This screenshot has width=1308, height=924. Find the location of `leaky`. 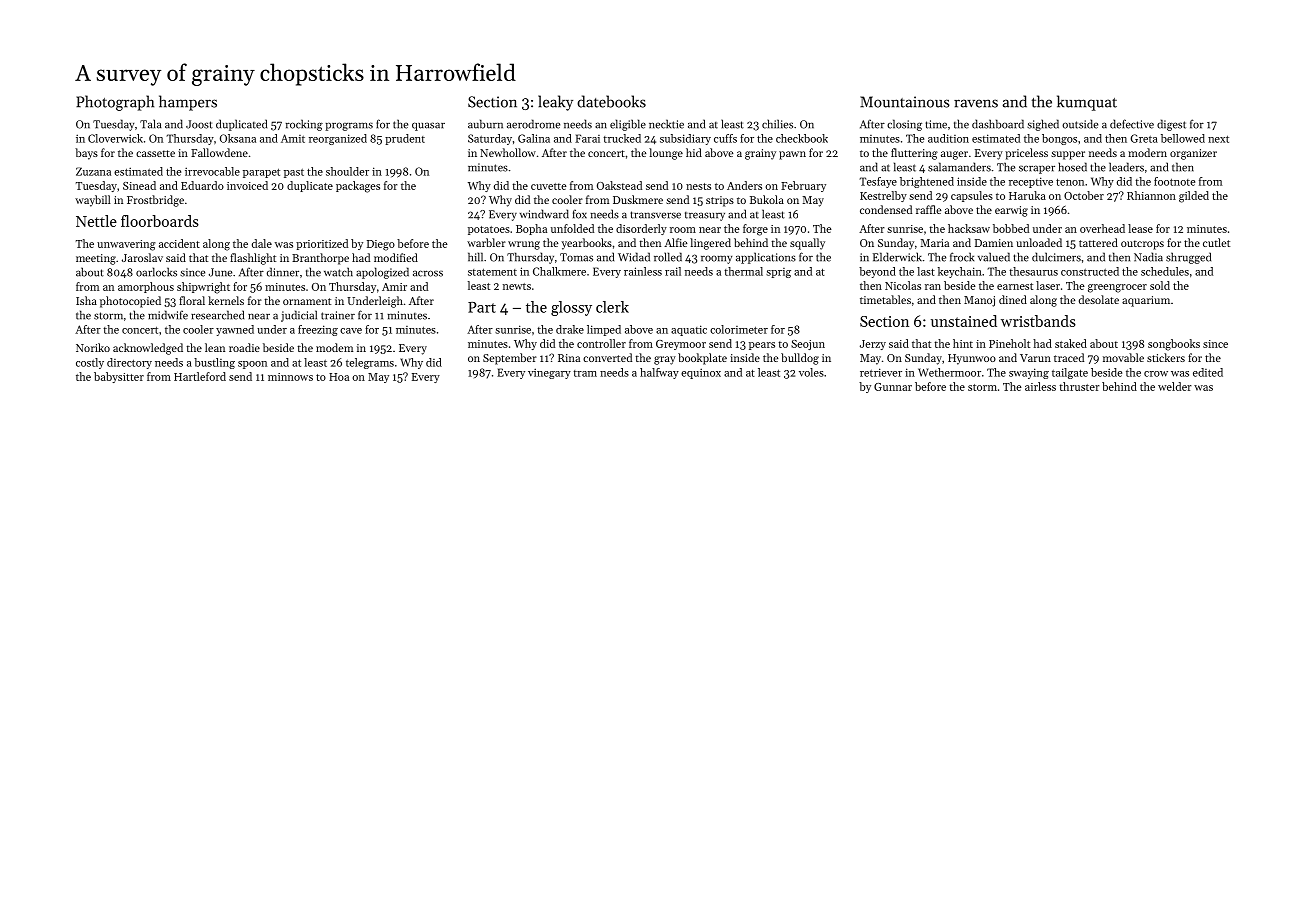

leaky is located at coordinates (555, 103).
